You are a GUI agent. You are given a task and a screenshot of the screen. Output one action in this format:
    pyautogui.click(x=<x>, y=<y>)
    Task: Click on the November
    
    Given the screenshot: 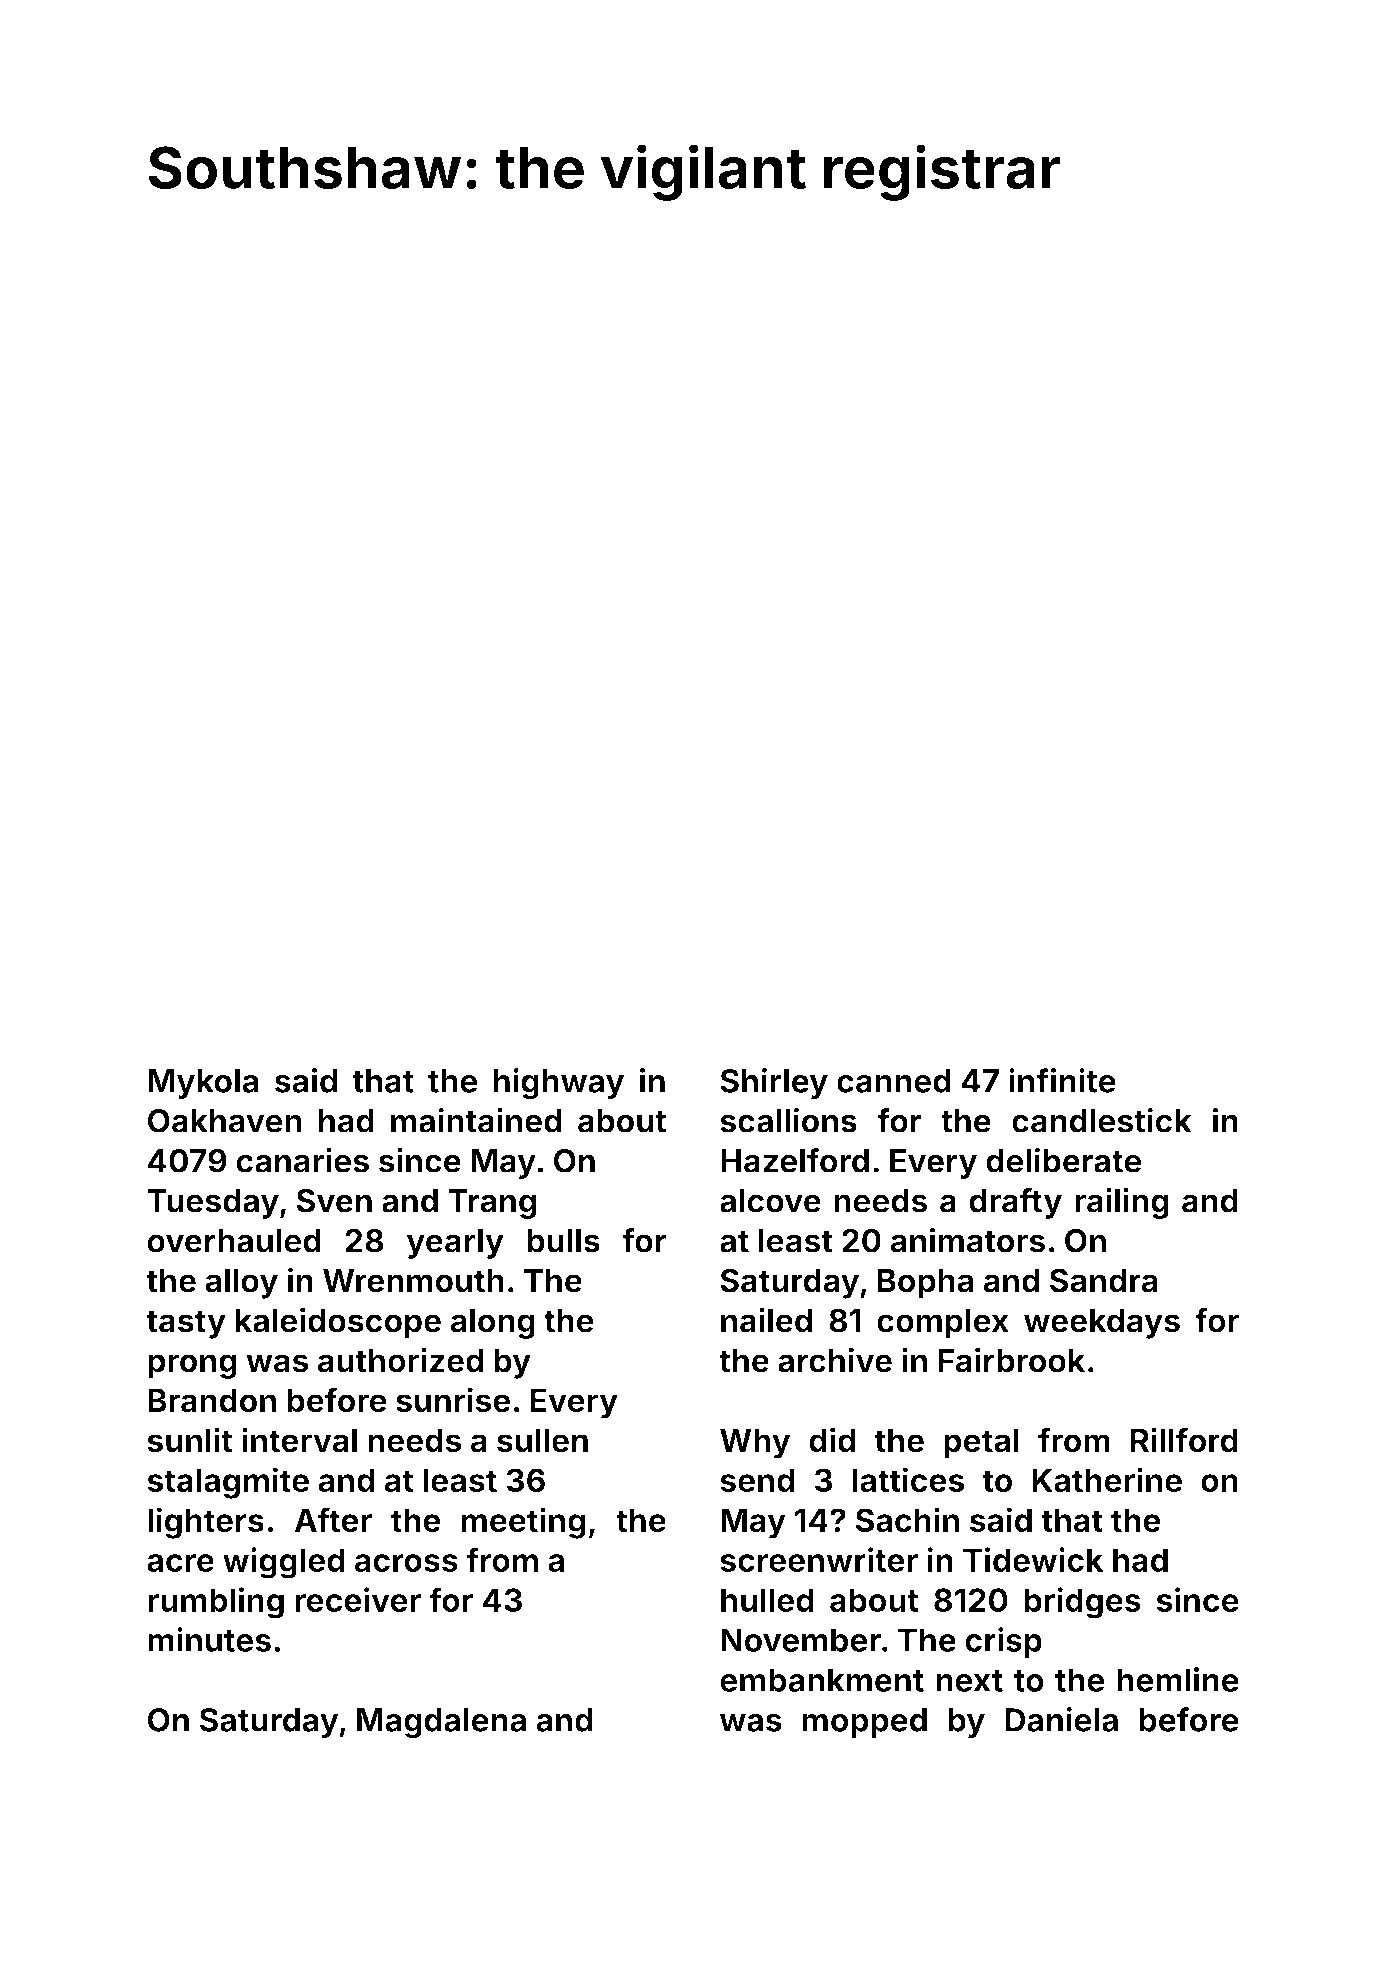 What is the action you would take?
    pyautogui.click(x=801, y=1640)
